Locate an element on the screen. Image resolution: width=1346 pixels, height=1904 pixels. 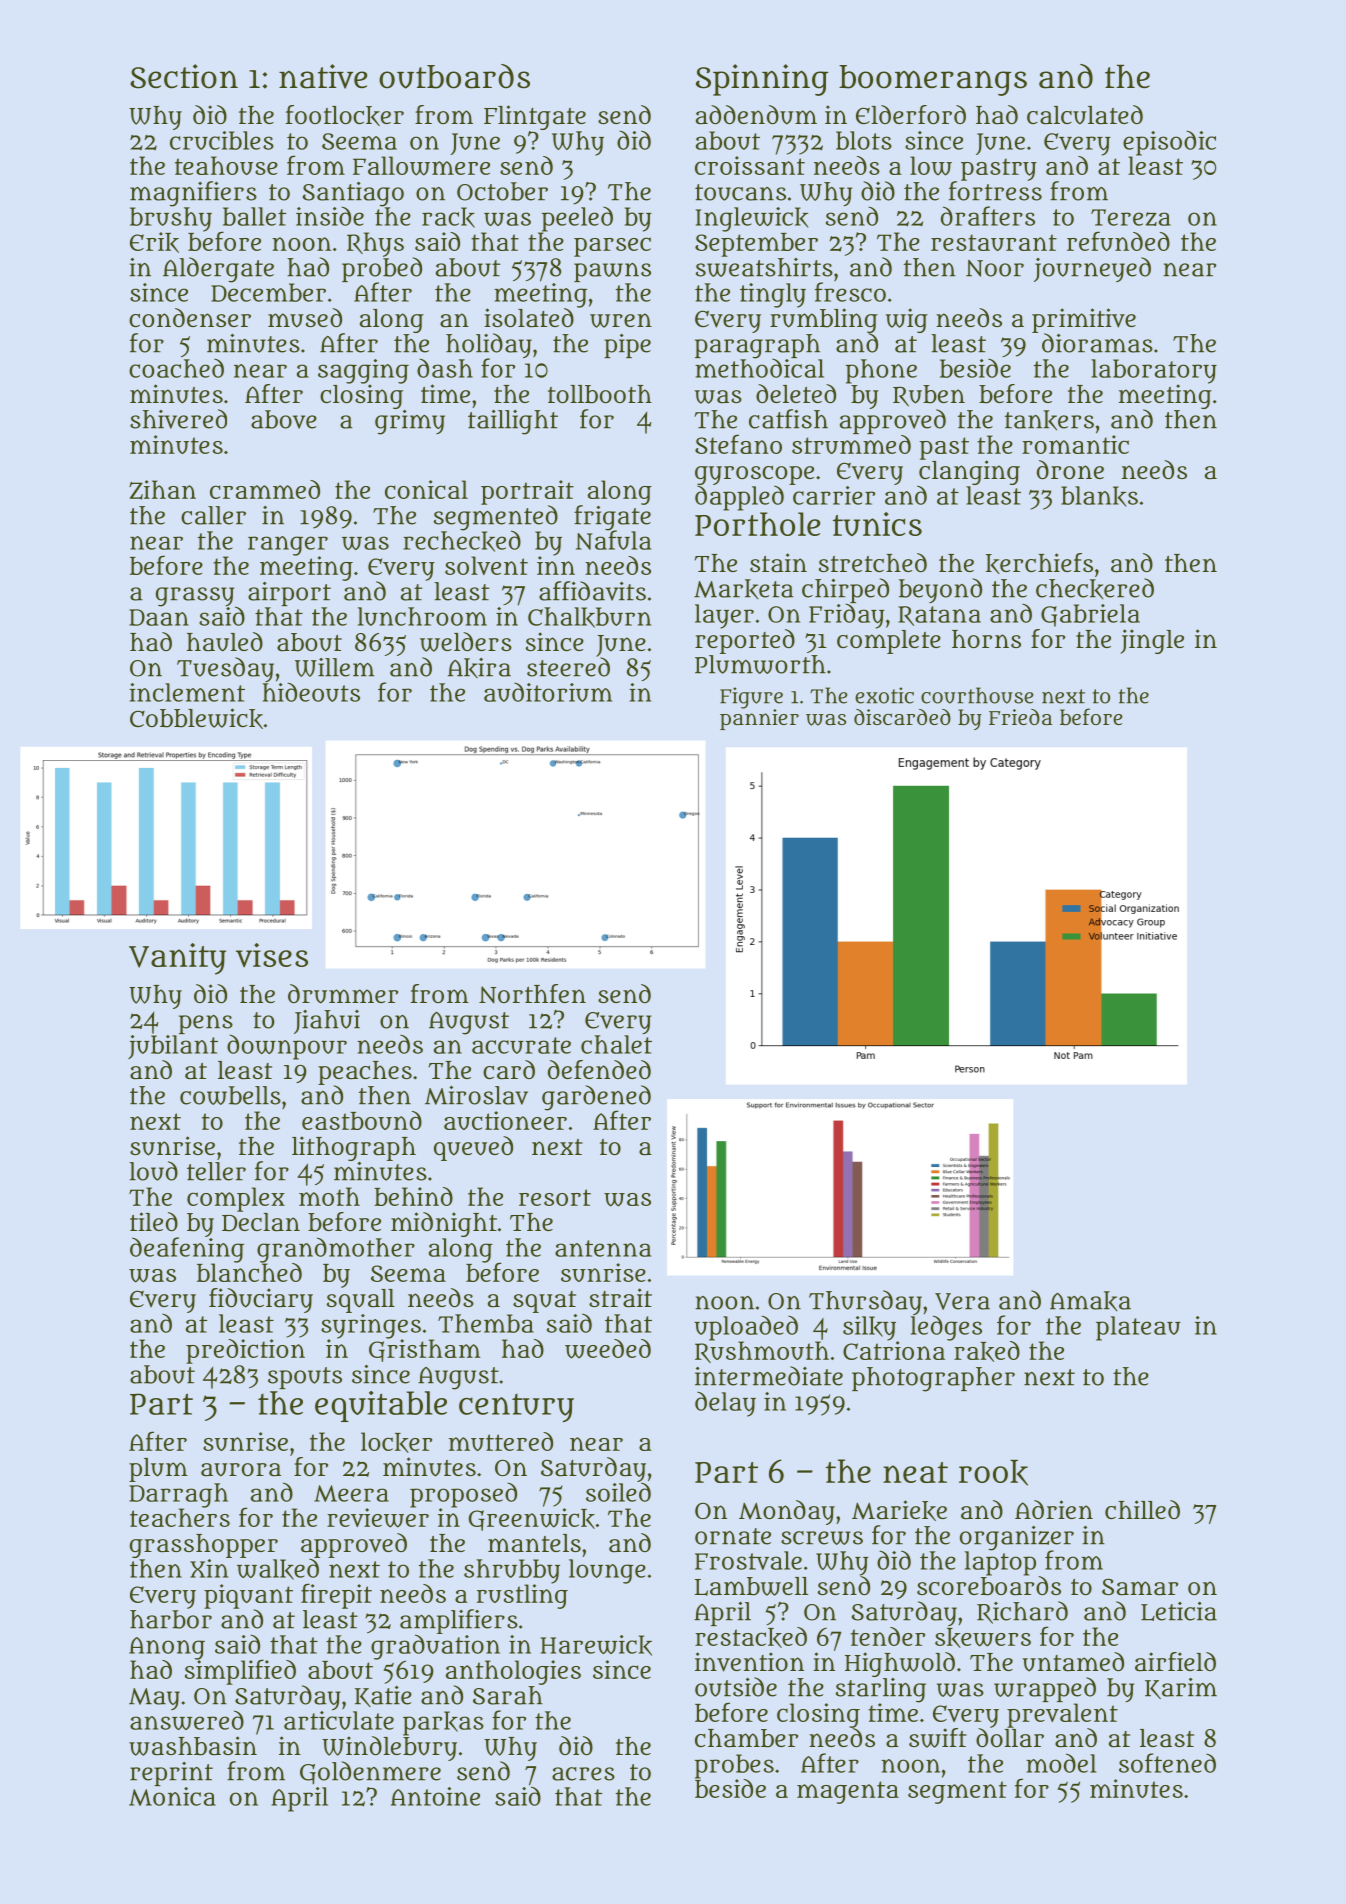
muttered is located at coordinates (501, 1441).
